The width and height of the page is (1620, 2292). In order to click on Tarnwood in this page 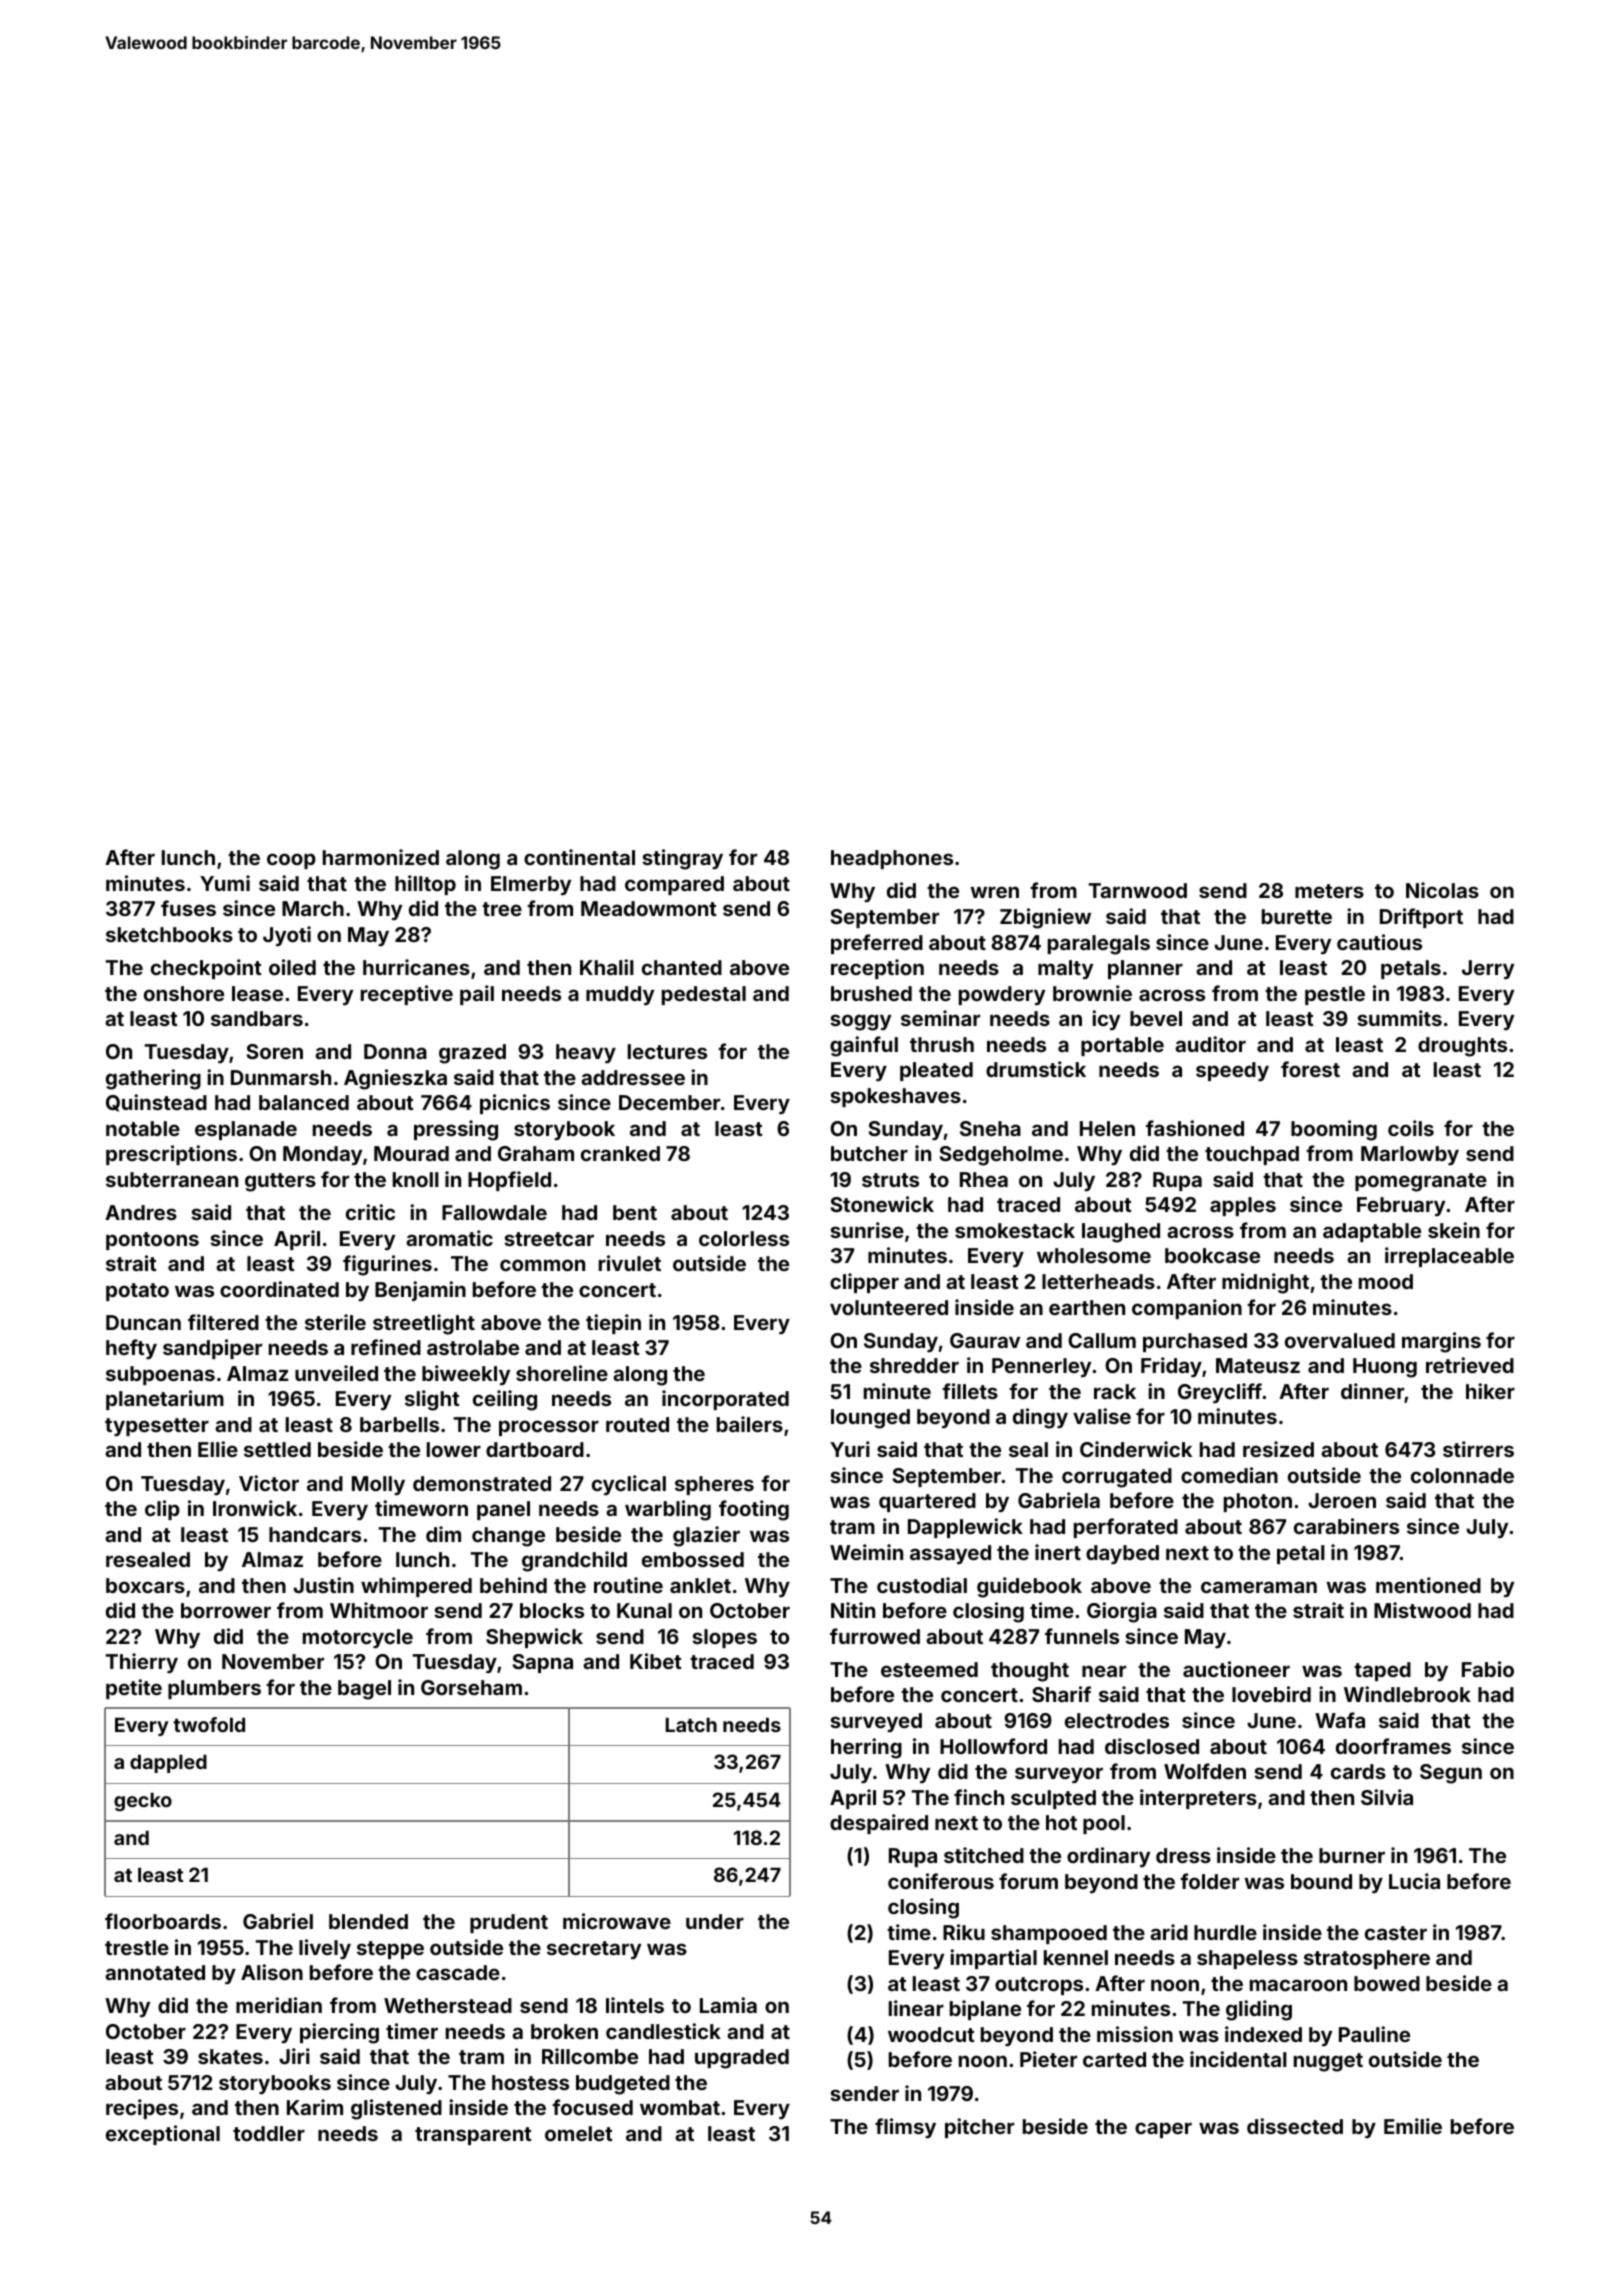, I will do `click(1137, 890)`.
